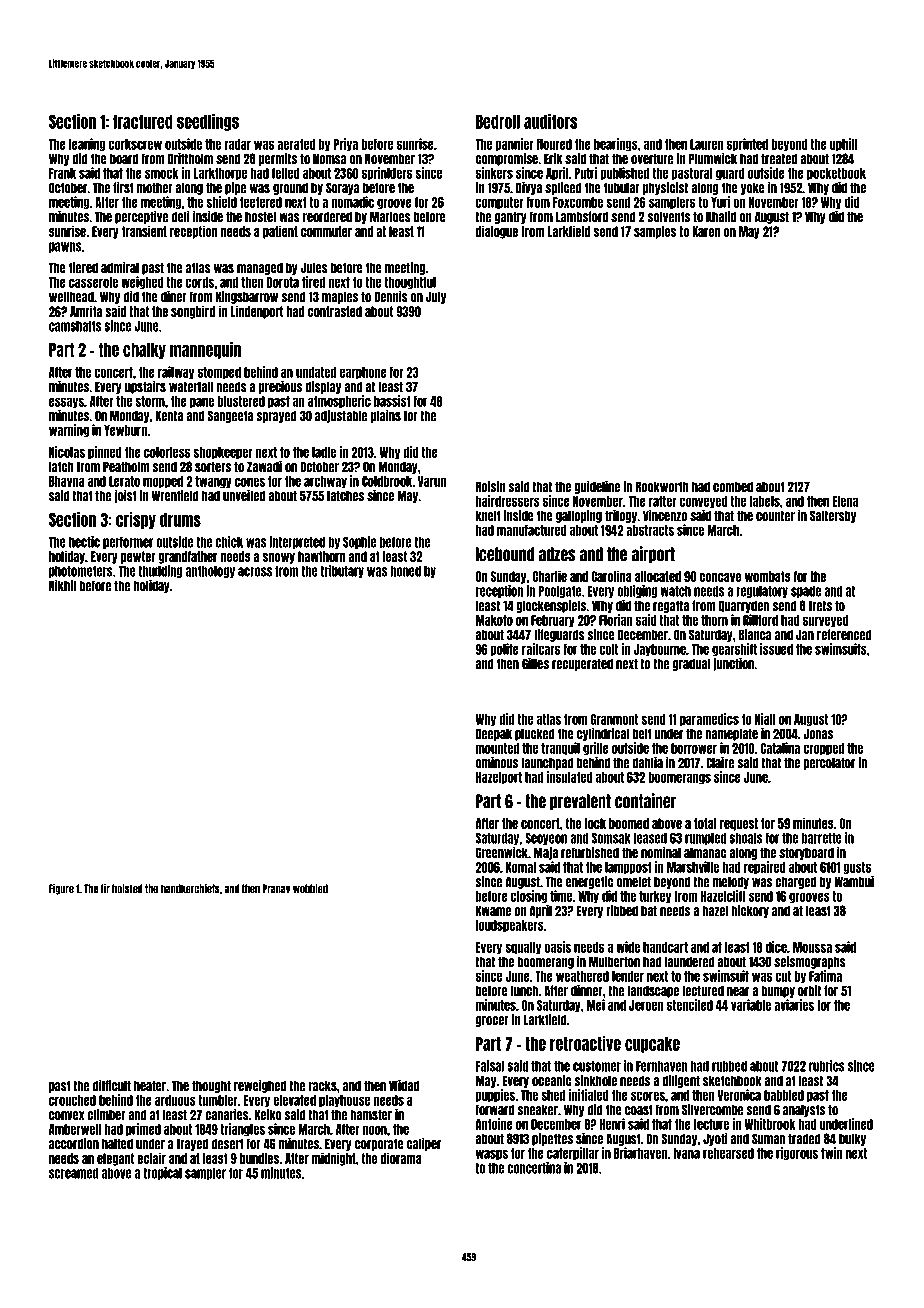  What do you see at coordinates (61, 889) in the page?
I see `Figure` at bounding box center [61, 889].
